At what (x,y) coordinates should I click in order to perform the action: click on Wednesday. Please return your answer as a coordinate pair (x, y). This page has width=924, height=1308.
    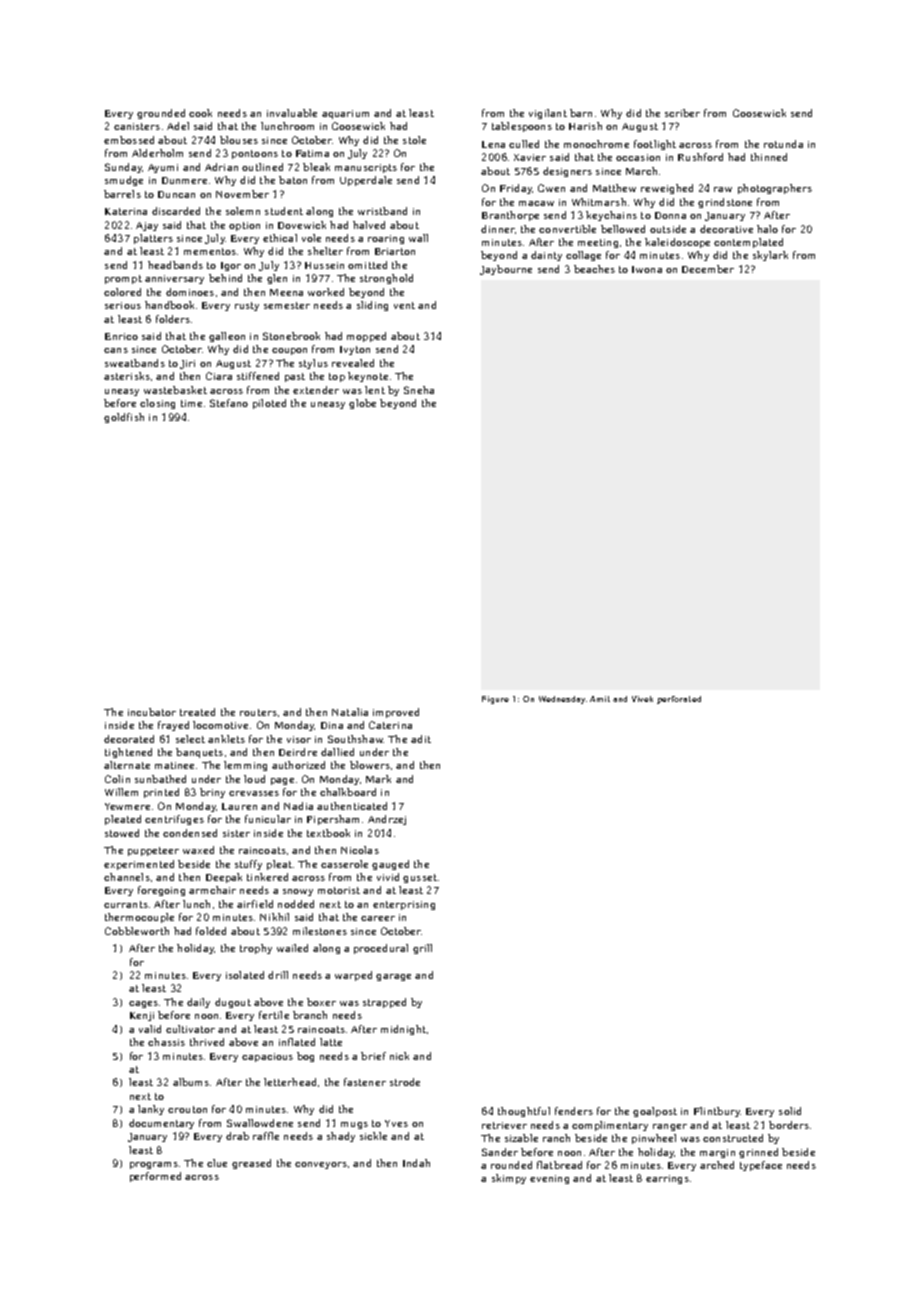
    Looking at the image, I should click on (562, 700).
